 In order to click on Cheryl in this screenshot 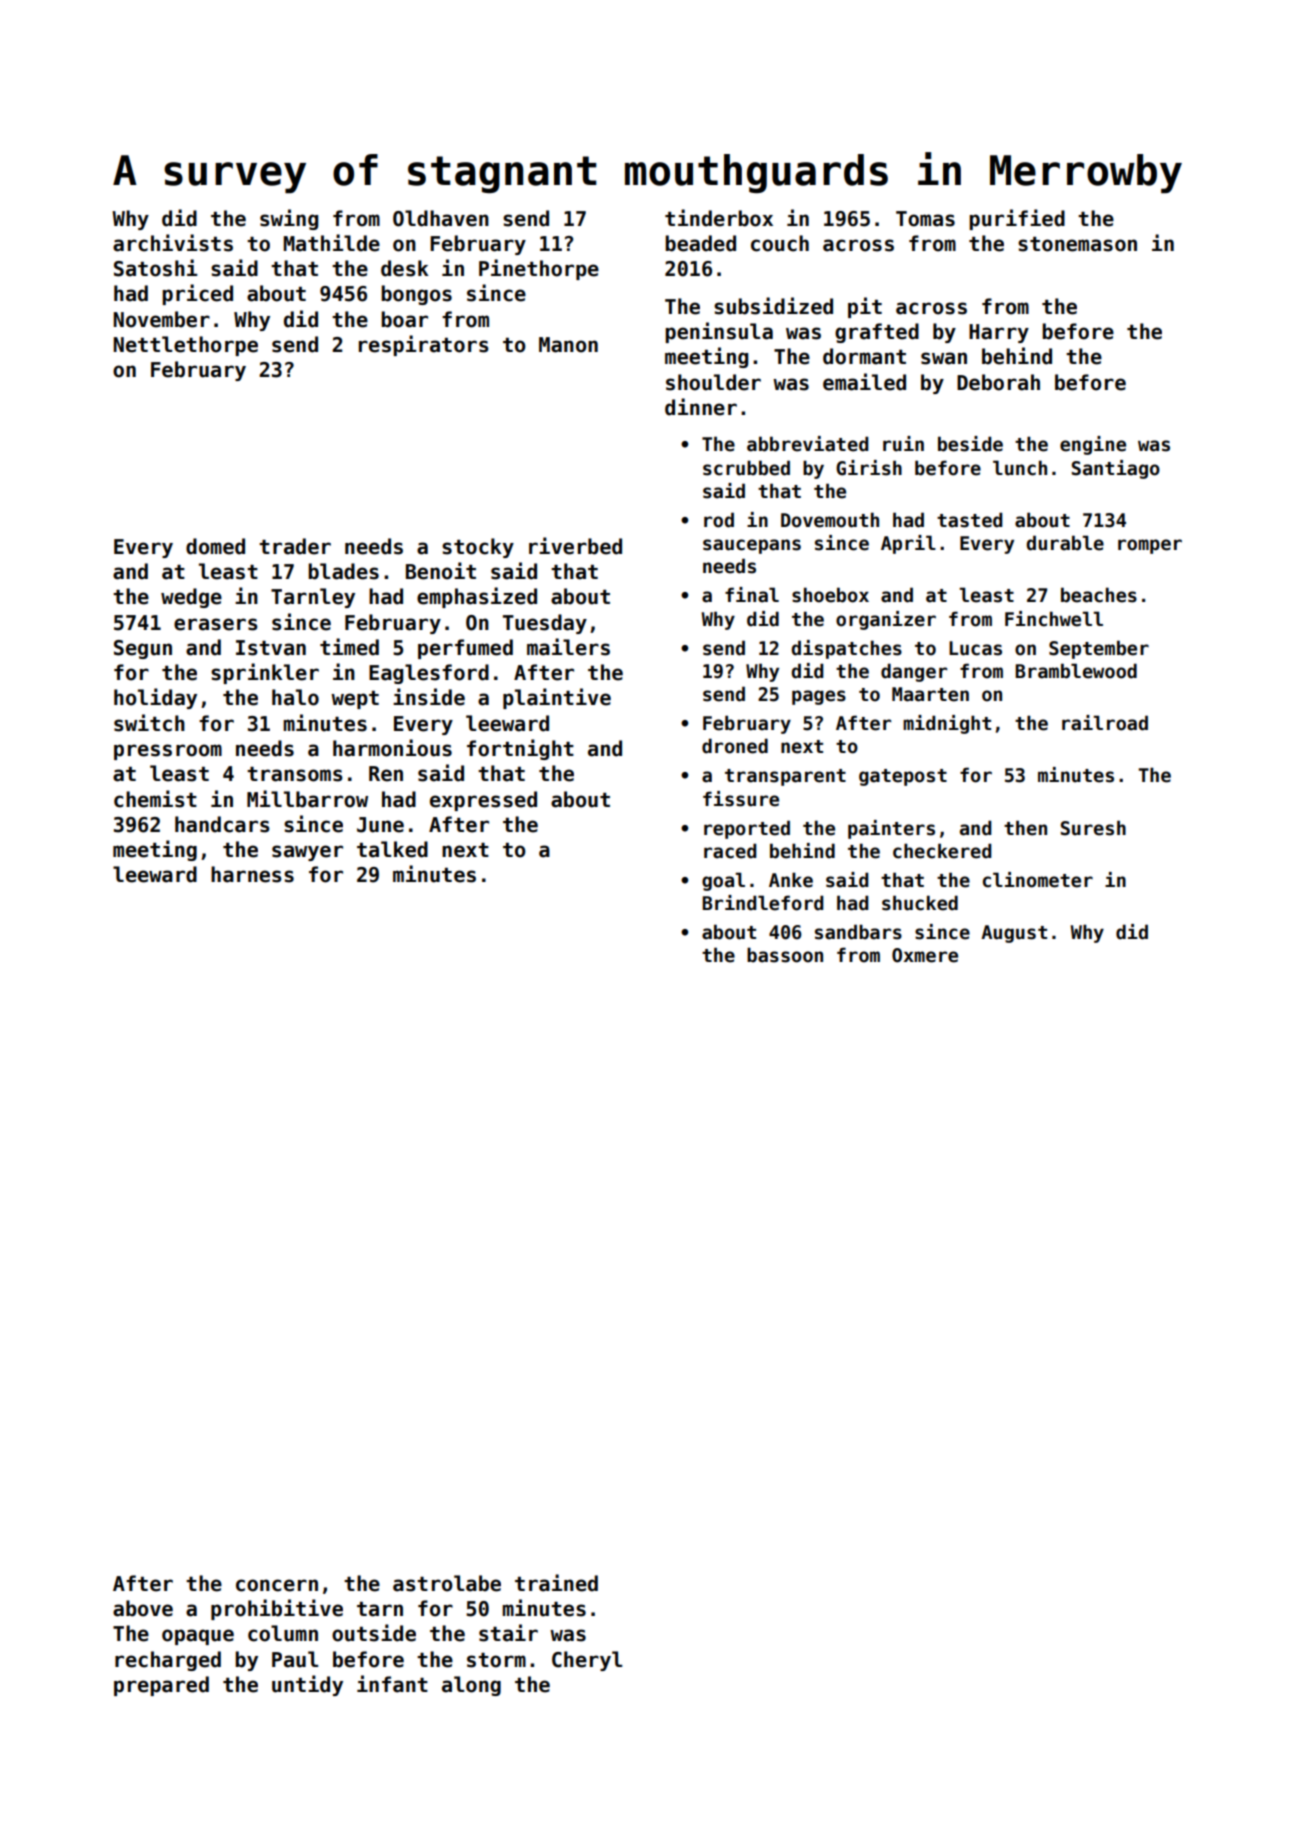, I will do `click(587, 1661)`.
